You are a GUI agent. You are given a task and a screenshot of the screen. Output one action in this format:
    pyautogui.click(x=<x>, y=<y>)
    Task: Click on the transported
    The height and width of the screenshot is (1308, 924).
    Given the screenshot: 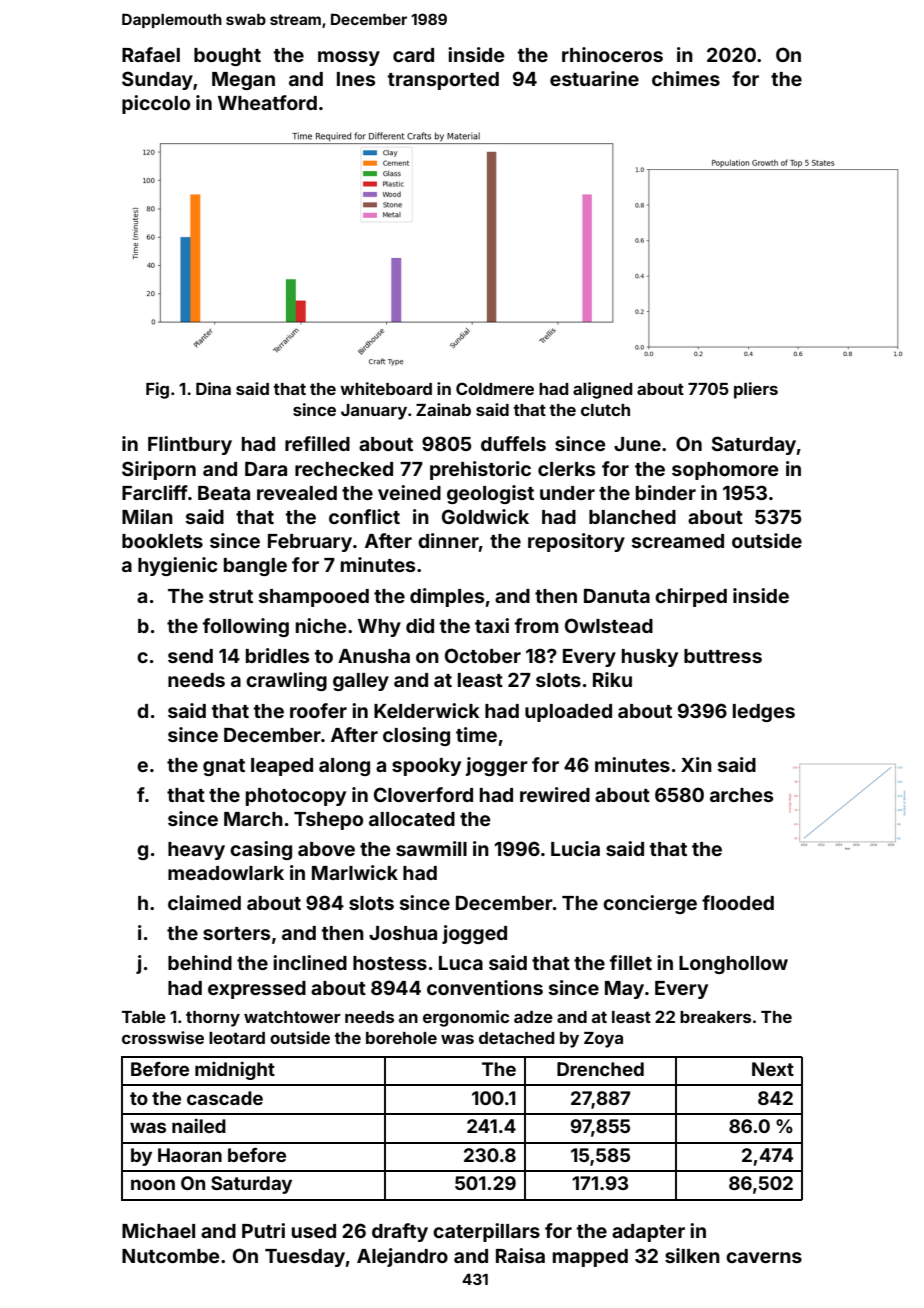 What is the action you would take?
    pyautogui.click(x=443, y=81)
